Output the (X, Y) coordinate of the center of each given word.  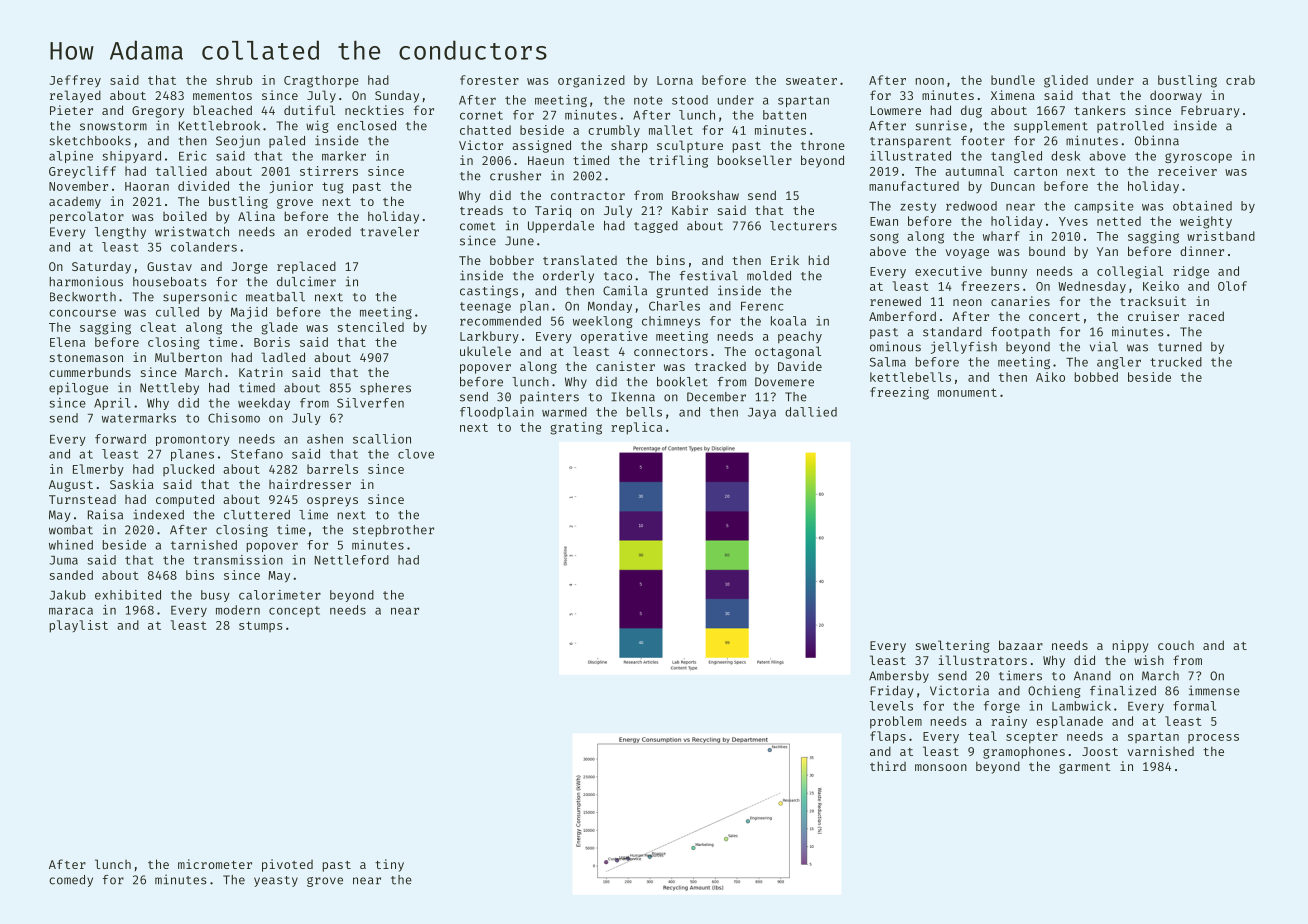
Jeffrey (75, 81)
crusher (515, 176)
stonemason (86, 358)
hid (819, 260)
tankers (1099, 110)
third (888, 766)
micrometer (215, 864)
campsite (1104, 207)
